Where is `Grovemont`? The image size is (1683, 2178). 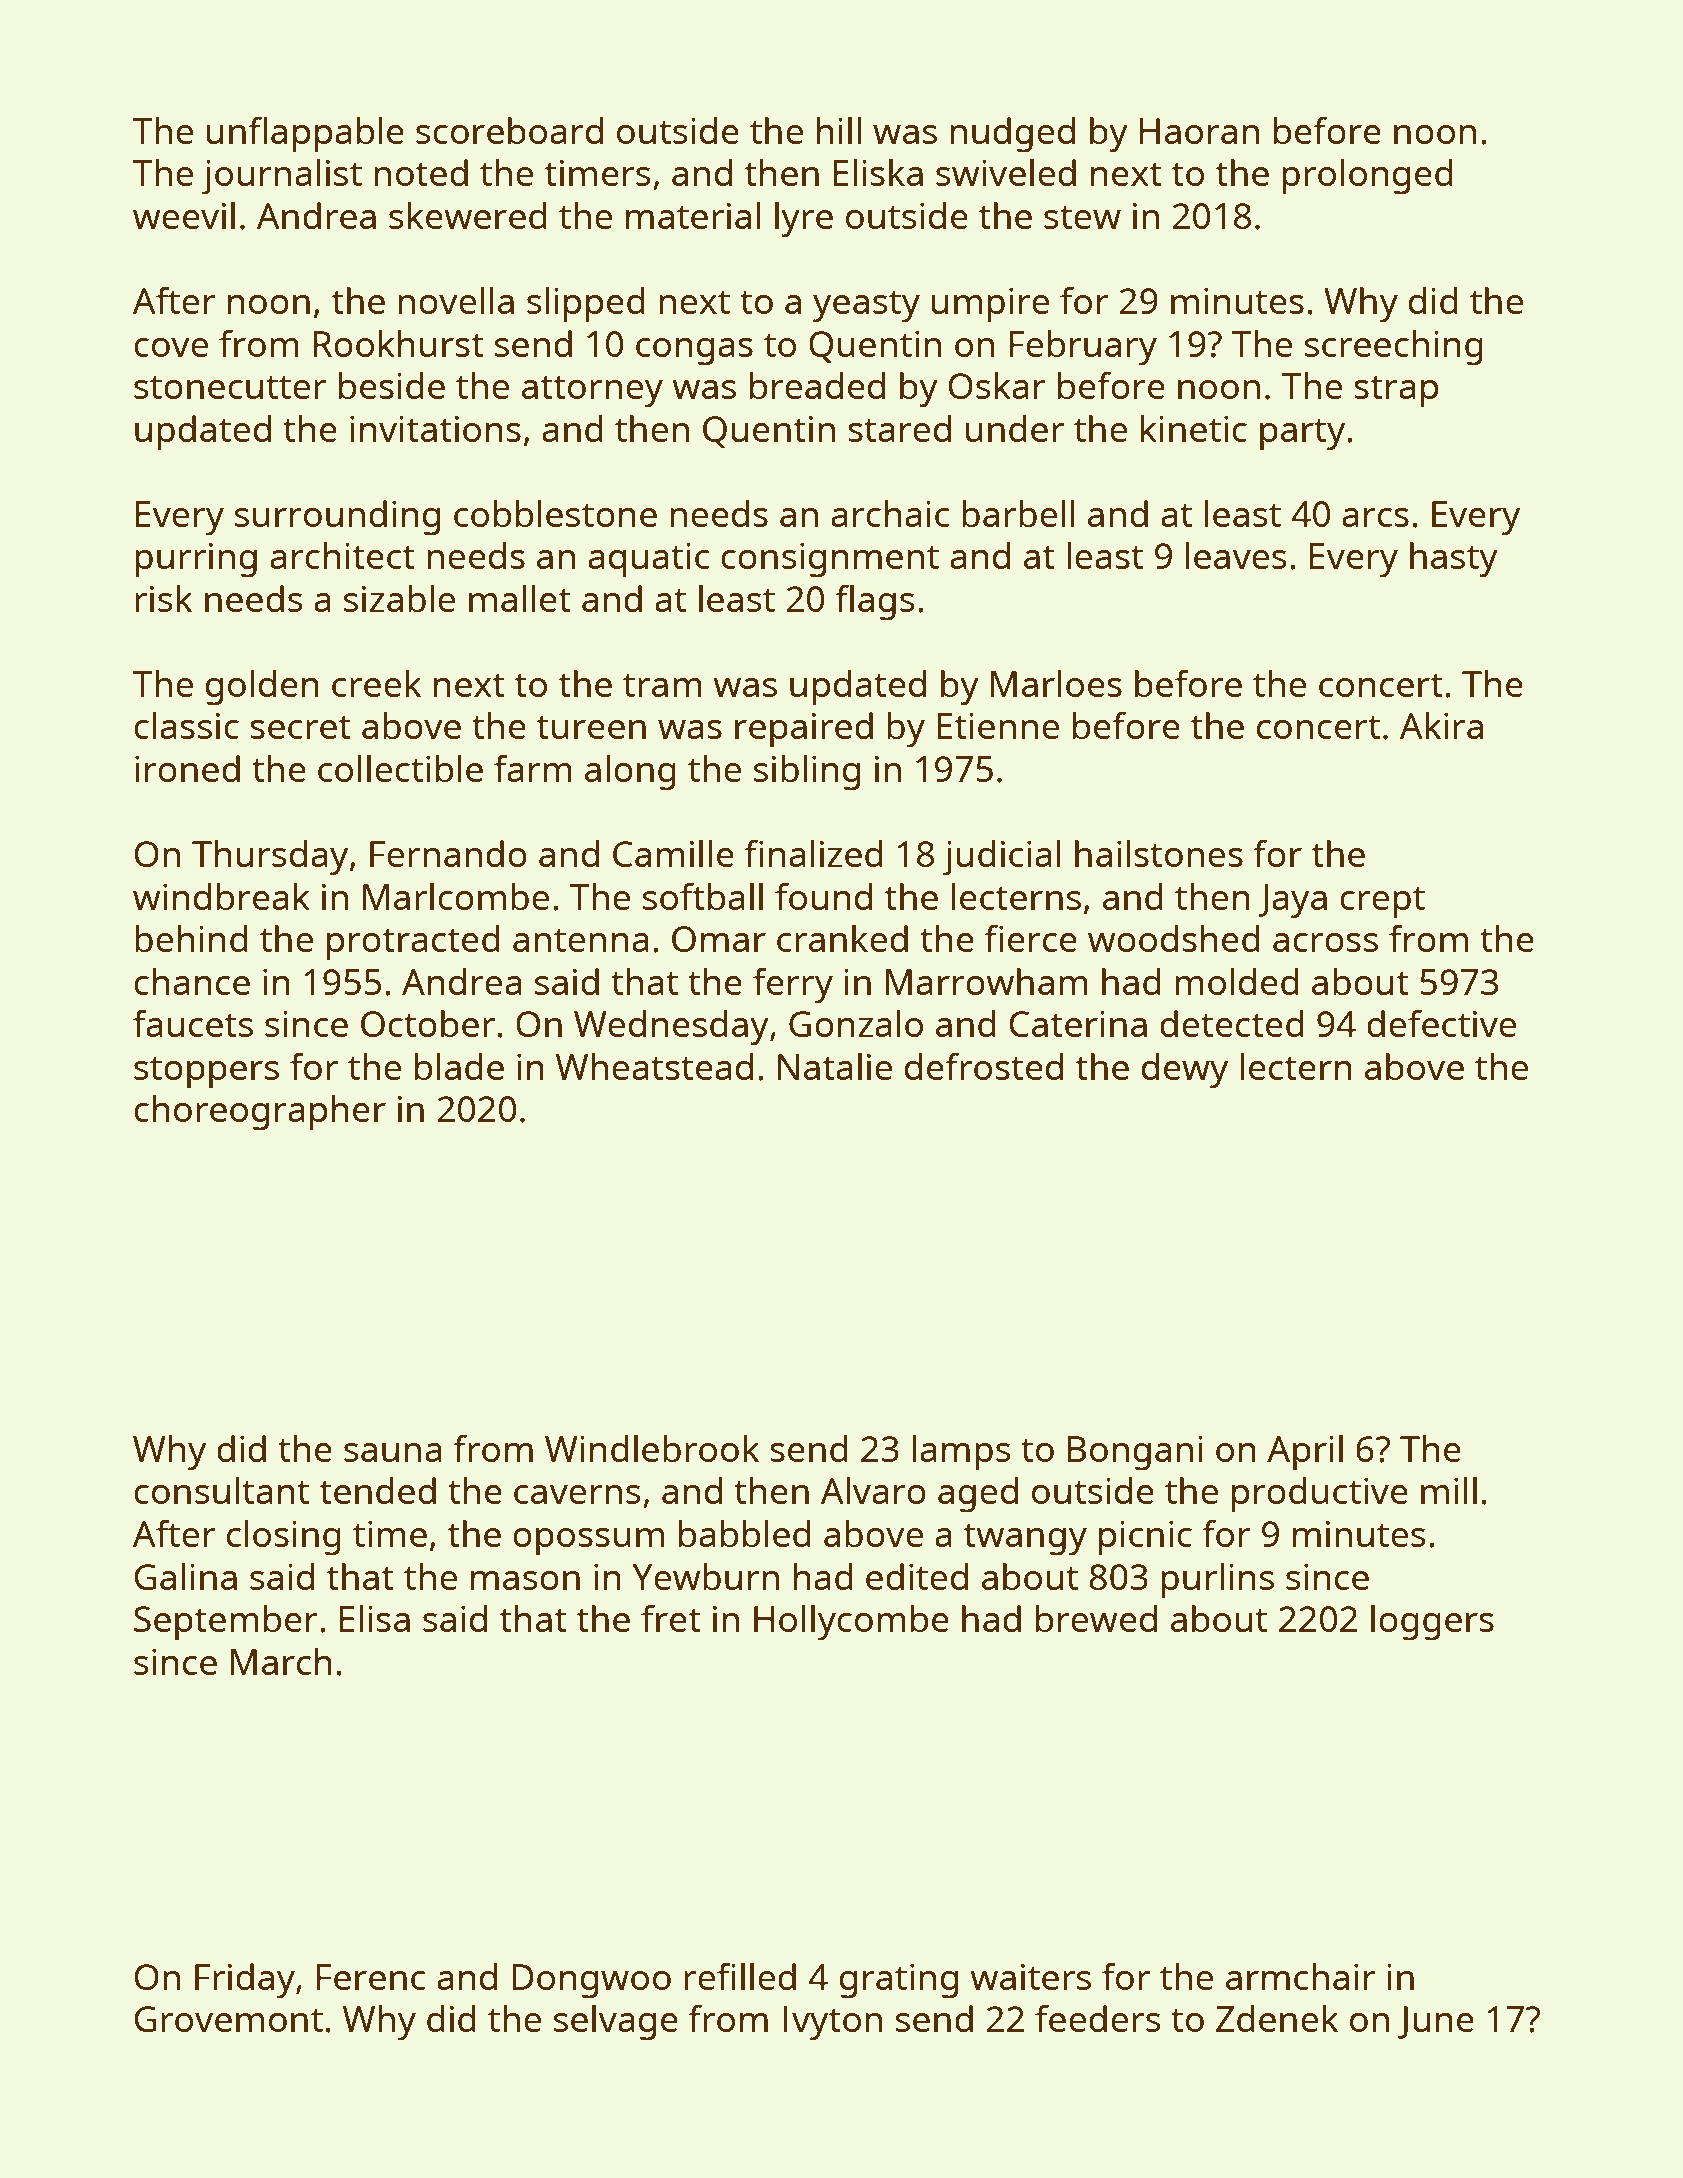
Grovemont is located at coordinates (229, 2019).
